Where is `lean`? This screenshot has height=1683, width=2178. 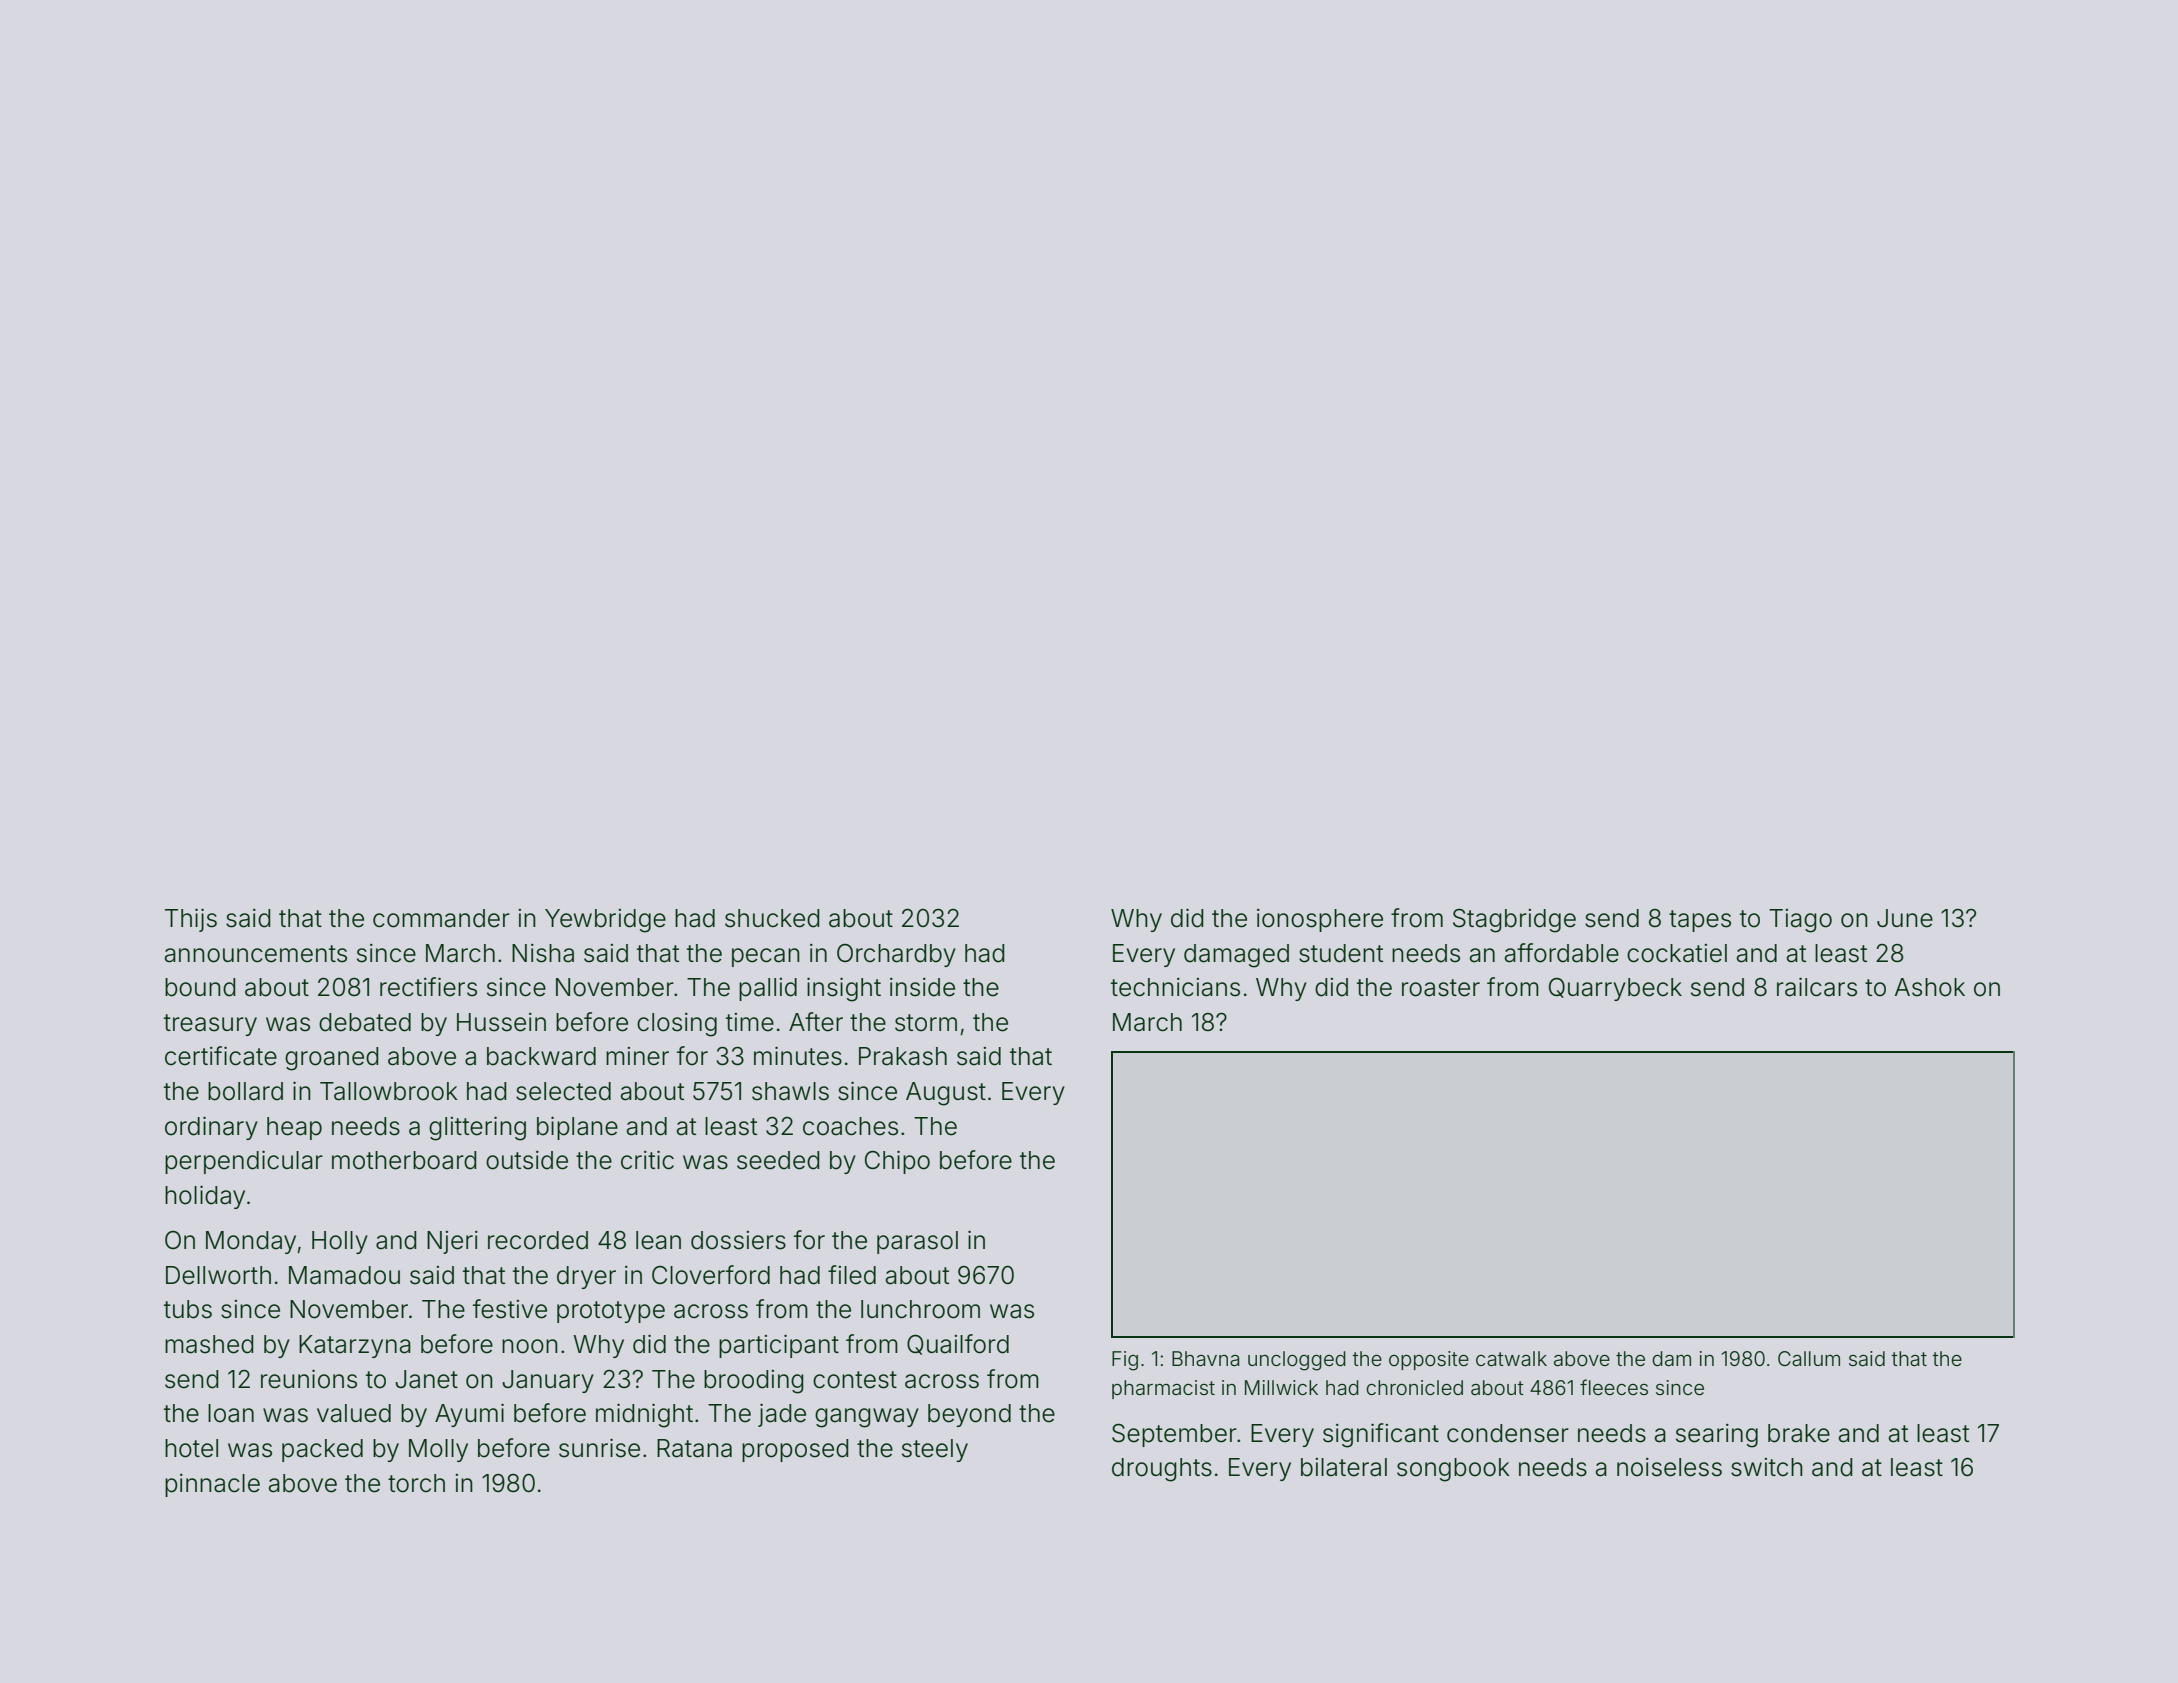
lean is located at coordinates (658, 1240).
